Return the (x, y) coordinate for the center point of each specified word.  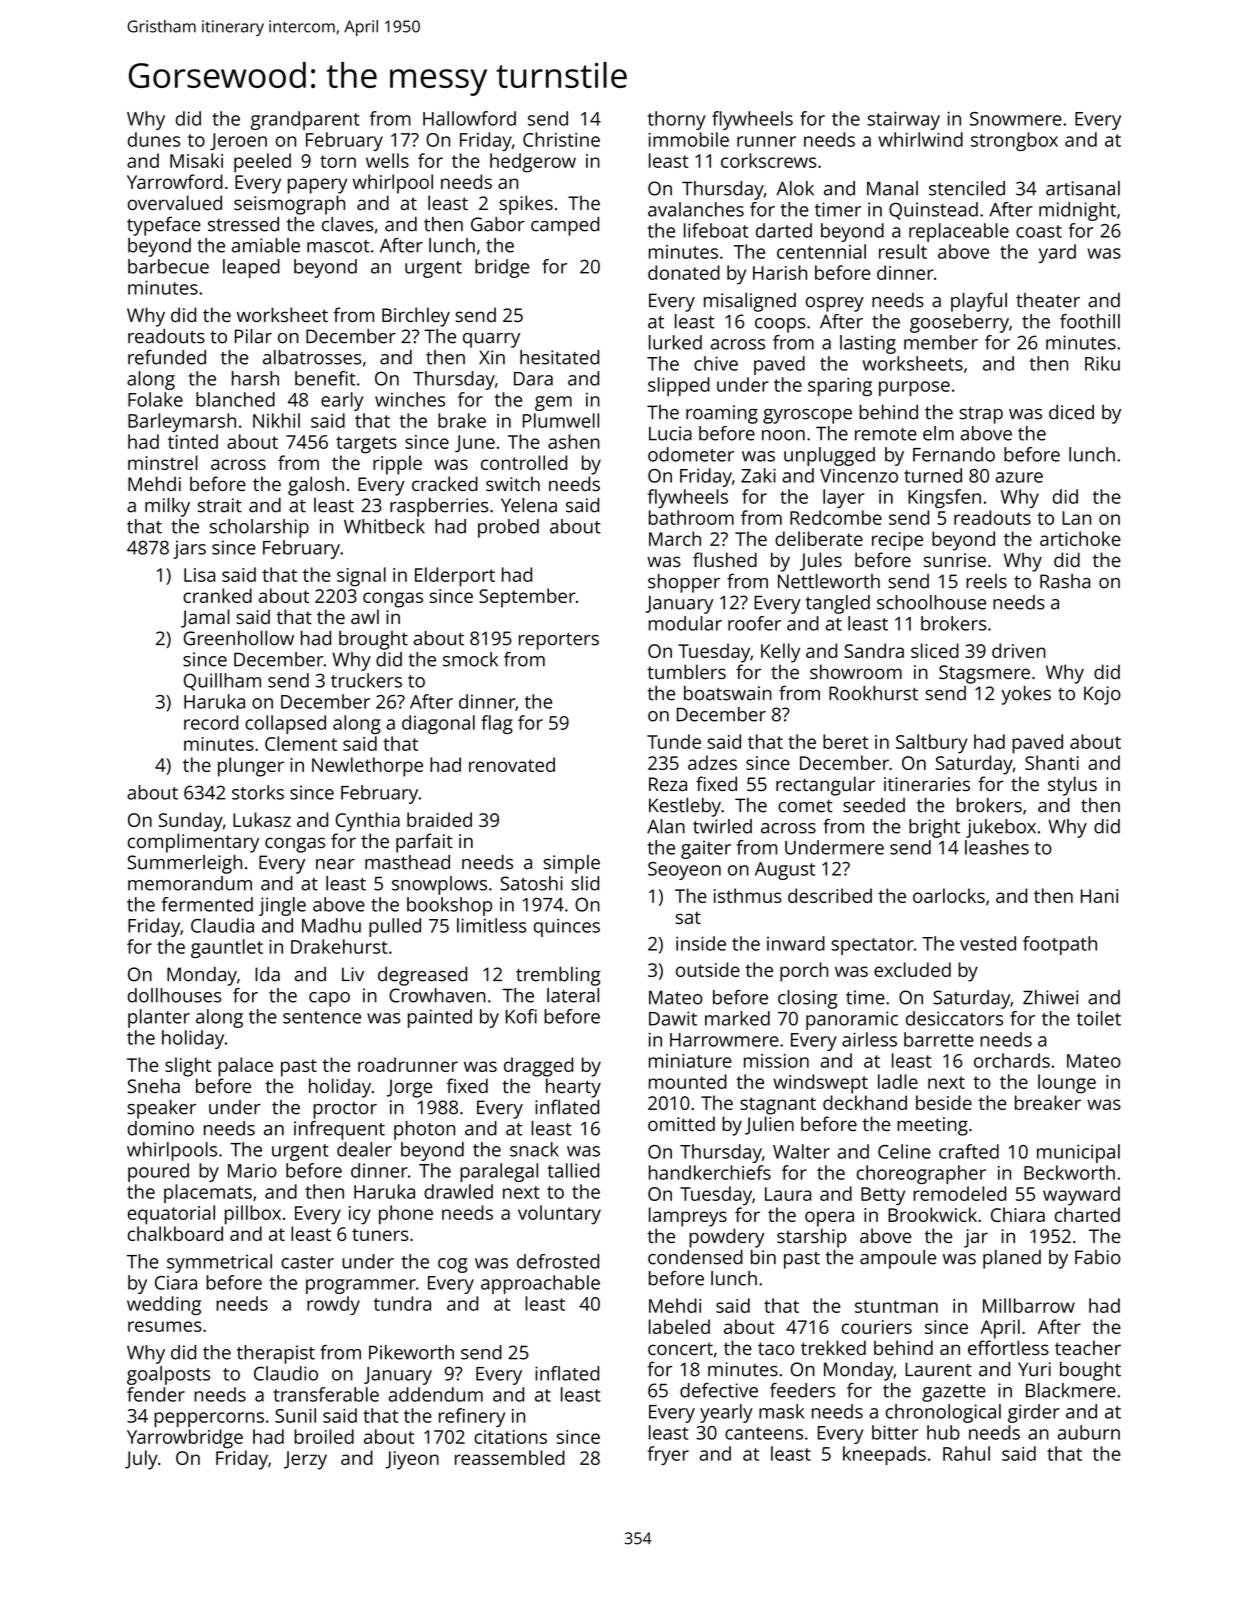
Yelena (529, 505)
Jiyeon (412, 1460)
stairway (904, 120)
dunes (154, 139)
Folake (155, 399)
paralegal (499, 1172)
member (941, 342)
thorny (676, 120)
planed (1012, 1259)
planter (159, 1018)
